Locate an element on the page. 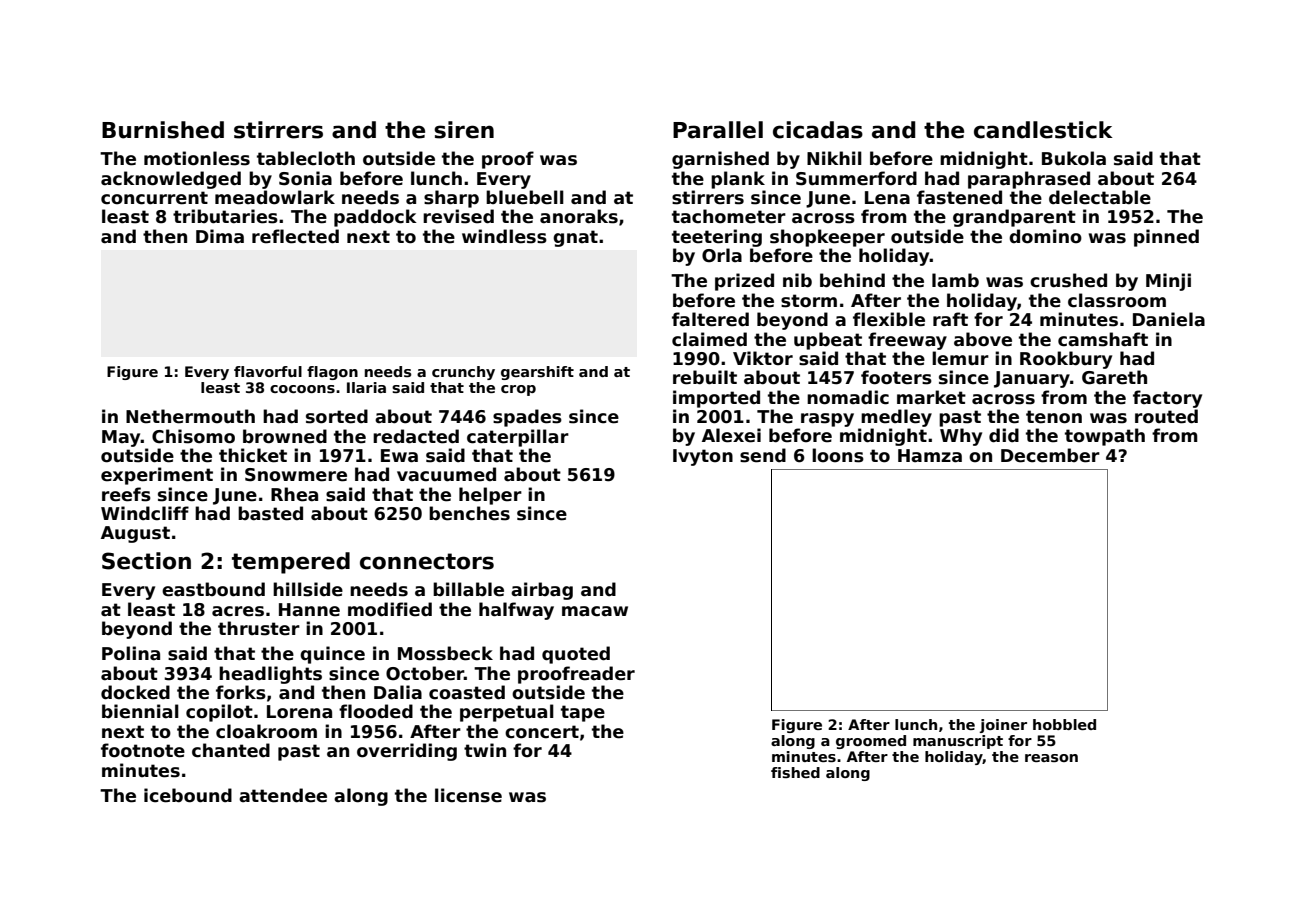  delectable is located at coordinates (1100, 197).
